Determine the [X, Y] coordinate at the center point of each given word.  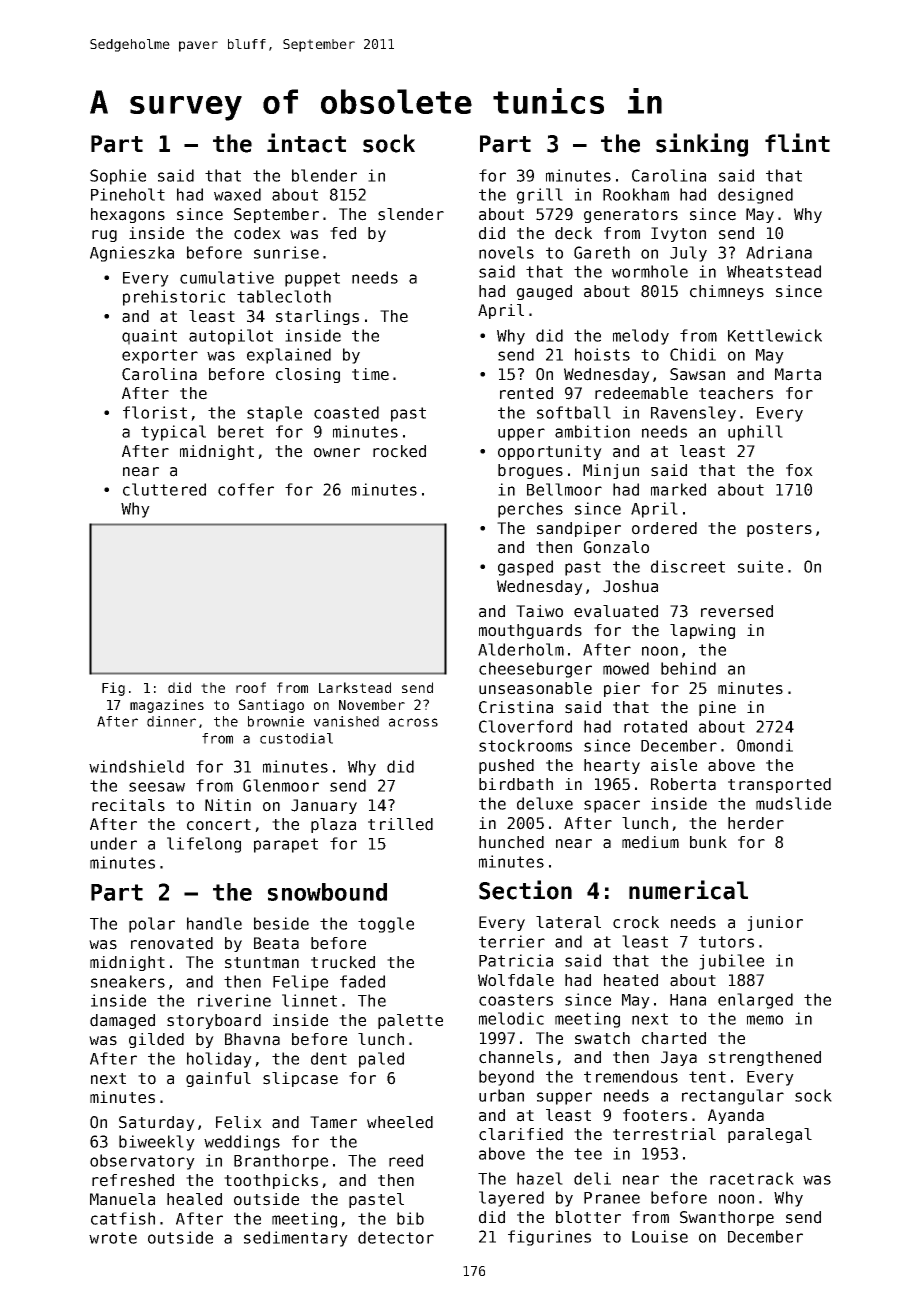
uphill [755, 433]
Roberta [683, 784]
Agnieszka [132, 254]
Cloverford [525, 726]
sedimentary [296, 1239]
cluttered [164, 489]
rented [526, 393]
